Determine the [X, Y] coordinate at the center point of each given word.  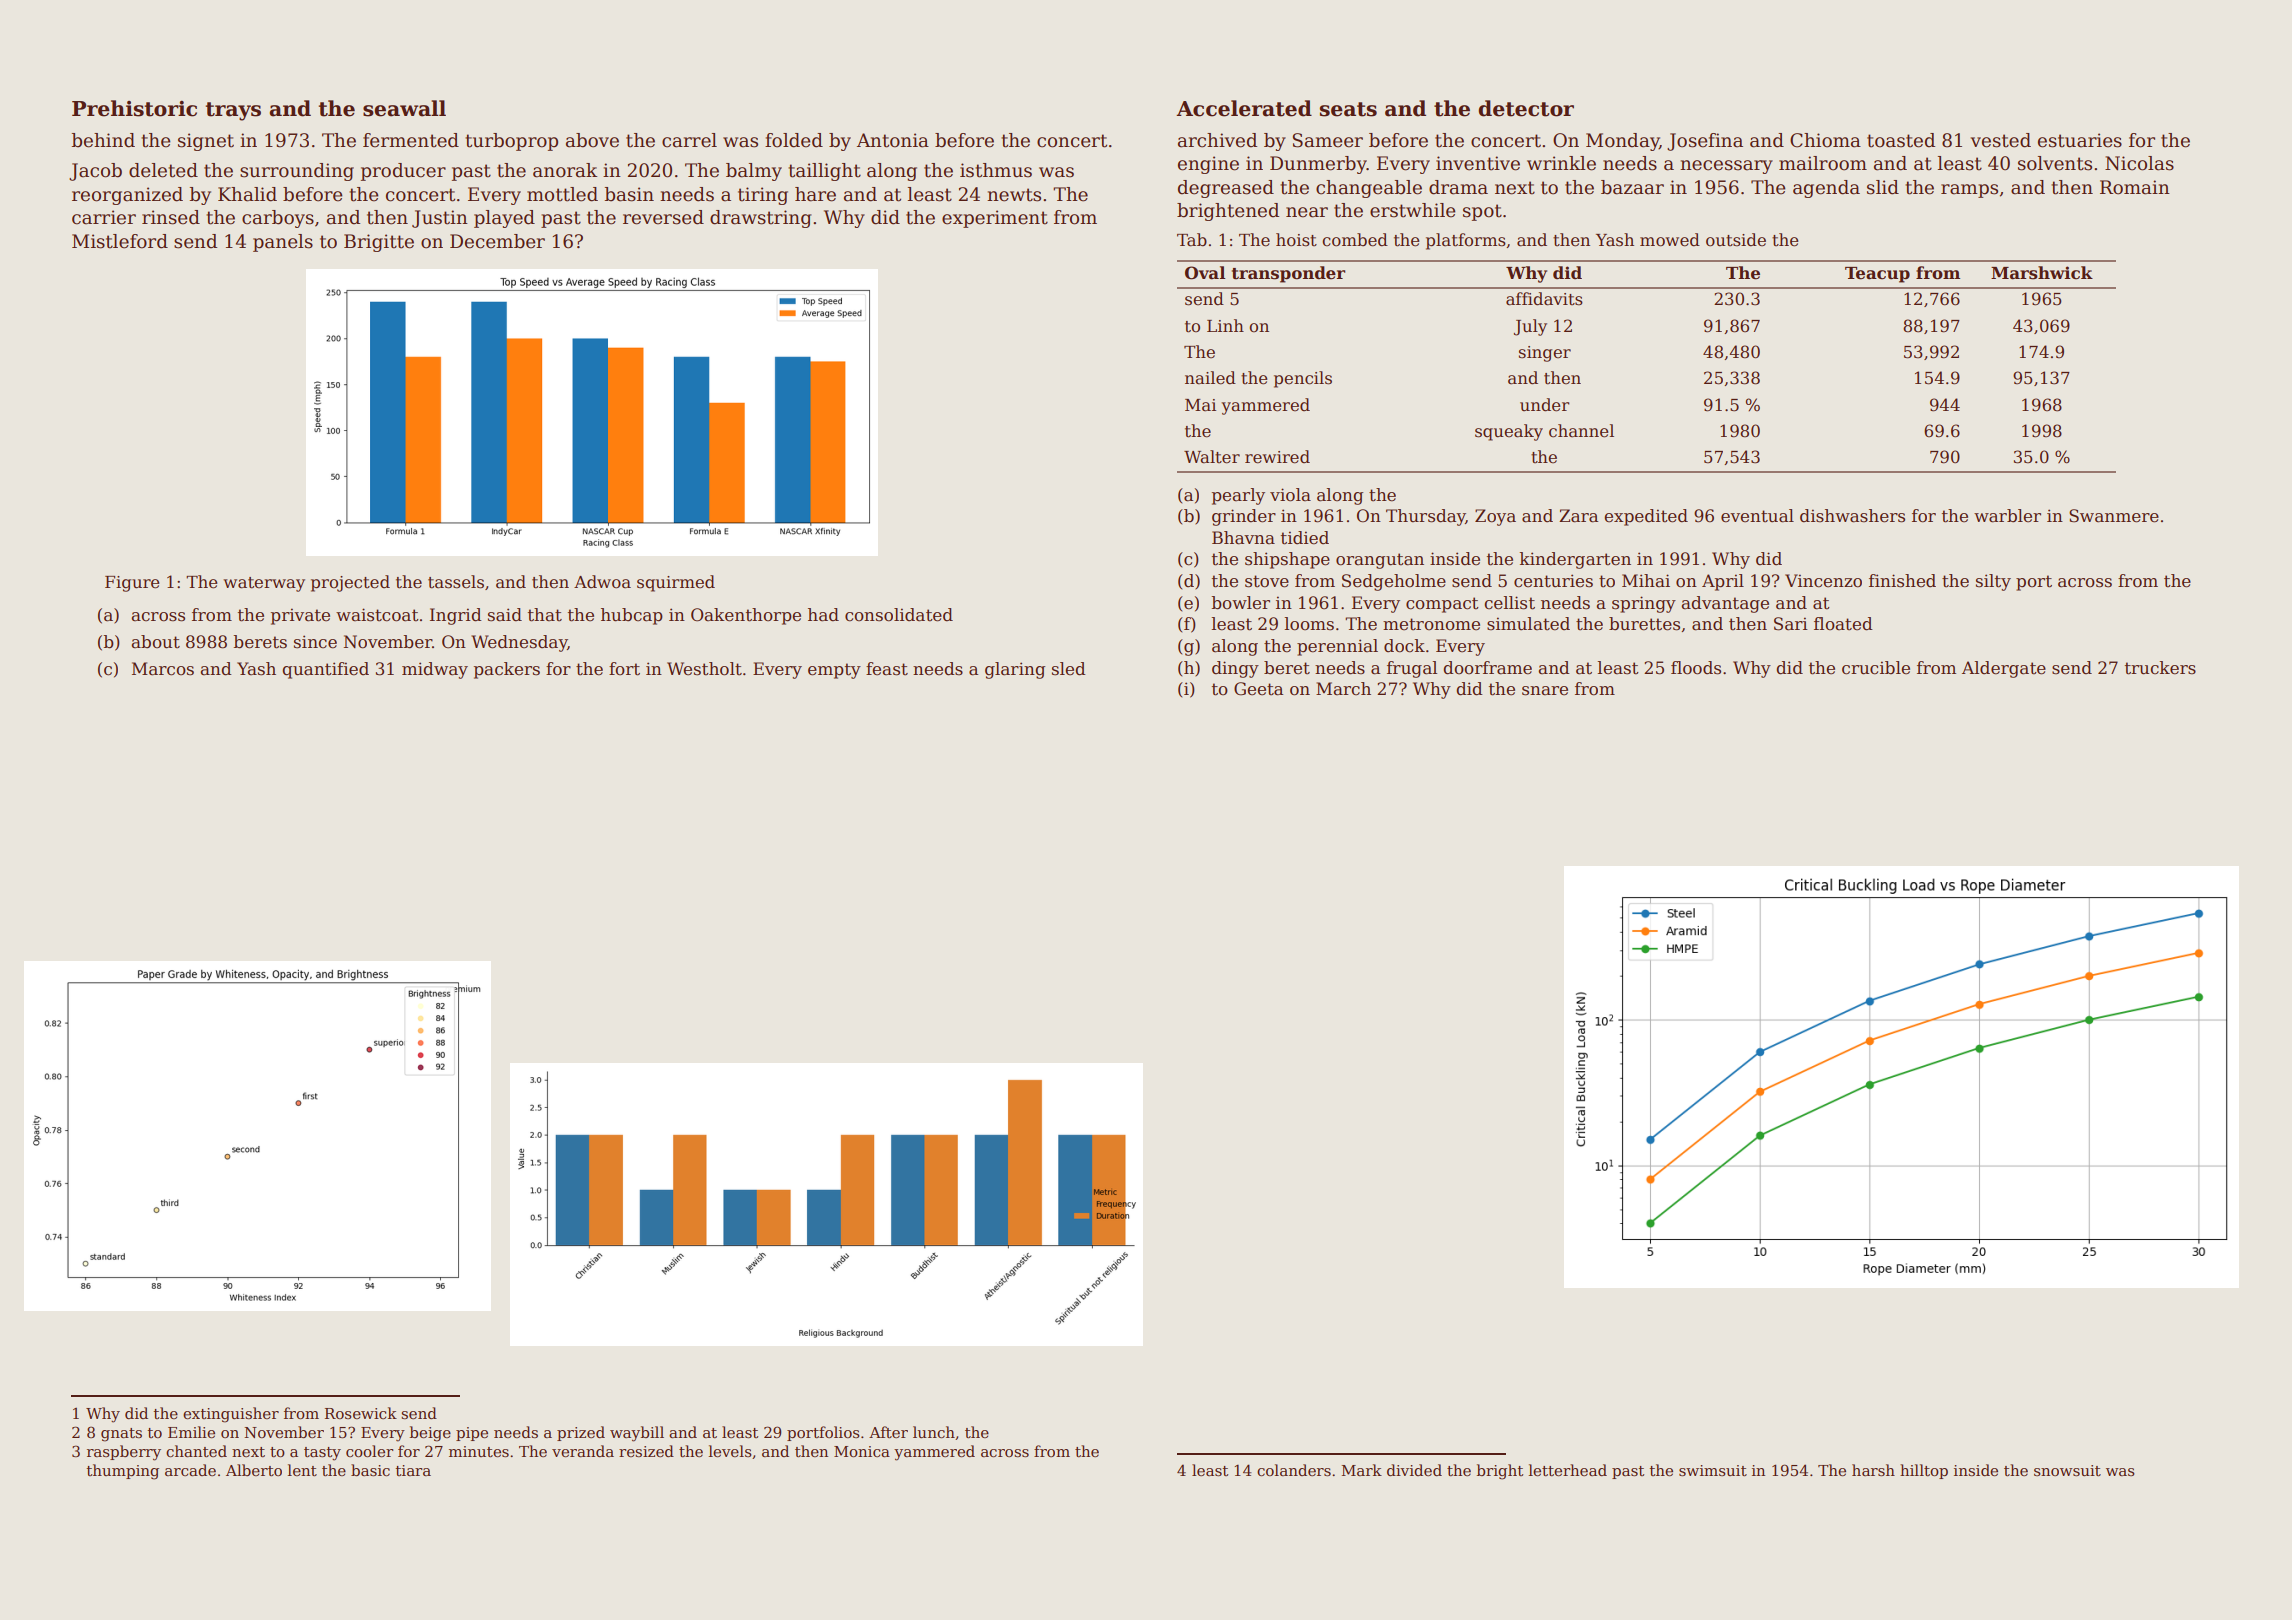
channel [1581, 431]
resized [646, 1451]
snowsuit [2067, 1470]
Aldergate [2004, 669]
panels [283, 243]
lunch [934, 1432]
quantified [325, 670]
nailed [1210, 378]
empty [834, 671]
